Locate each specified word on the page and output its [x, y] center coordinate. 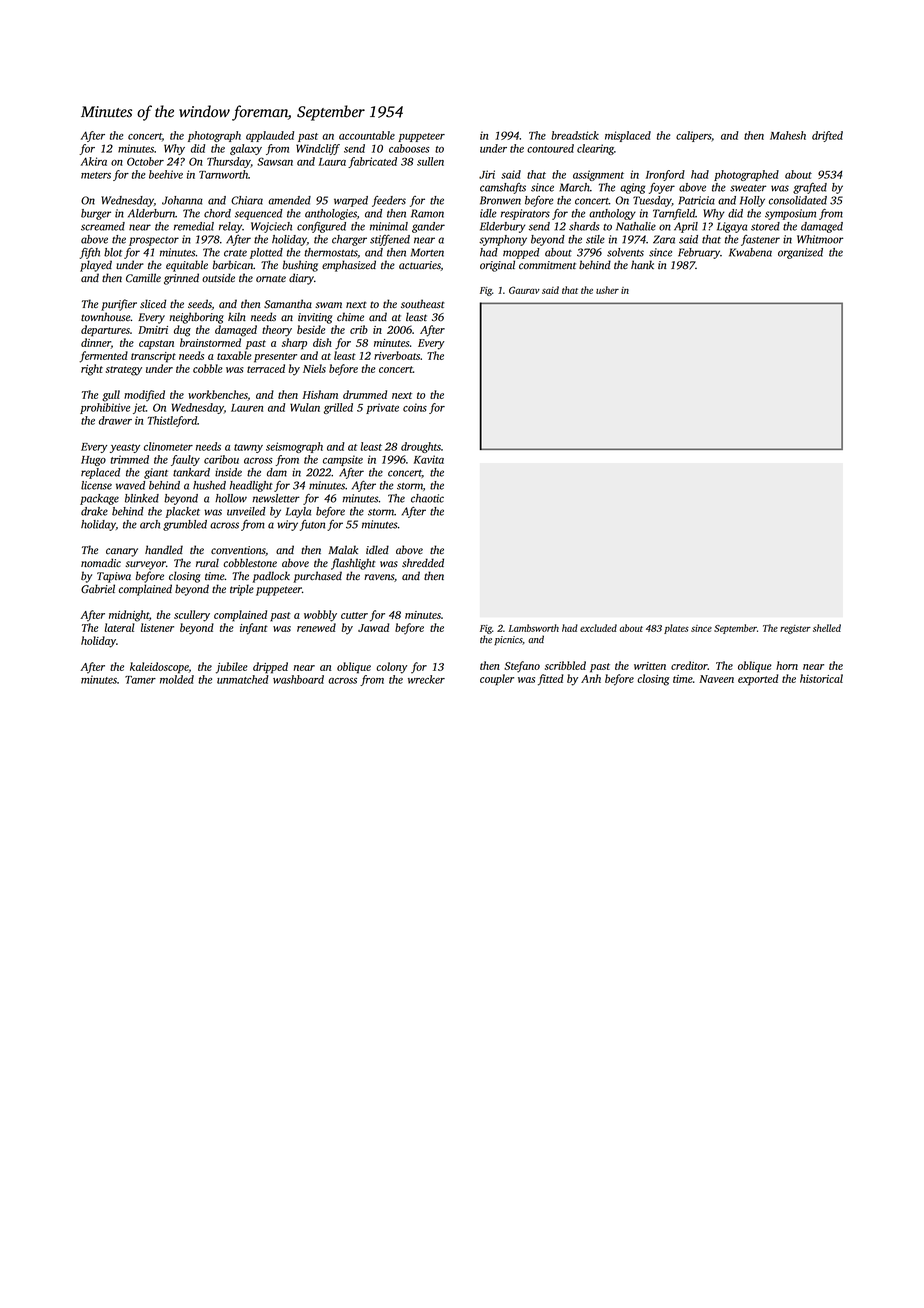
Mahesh [788, 135]
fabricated [372, 162]
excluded [598, 628]
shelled [827, 628]
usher [607, 290]
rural [207, 562]
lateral [120, 627]
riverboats [397, 355]
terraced [266, 368]
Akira [94, 161]
